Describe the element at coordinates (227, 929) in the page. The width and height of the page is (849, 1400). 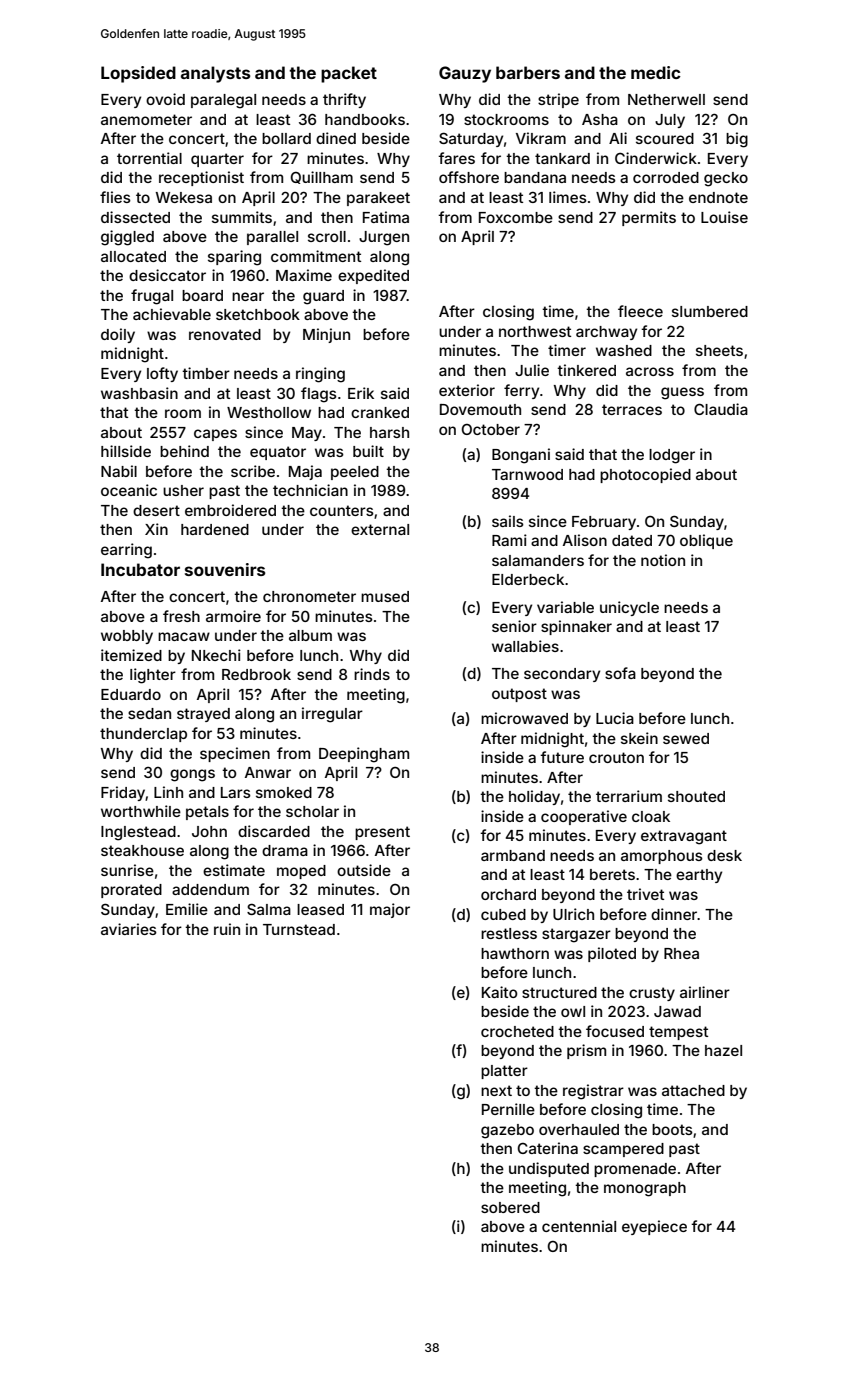
I see `ruin` at that location.
